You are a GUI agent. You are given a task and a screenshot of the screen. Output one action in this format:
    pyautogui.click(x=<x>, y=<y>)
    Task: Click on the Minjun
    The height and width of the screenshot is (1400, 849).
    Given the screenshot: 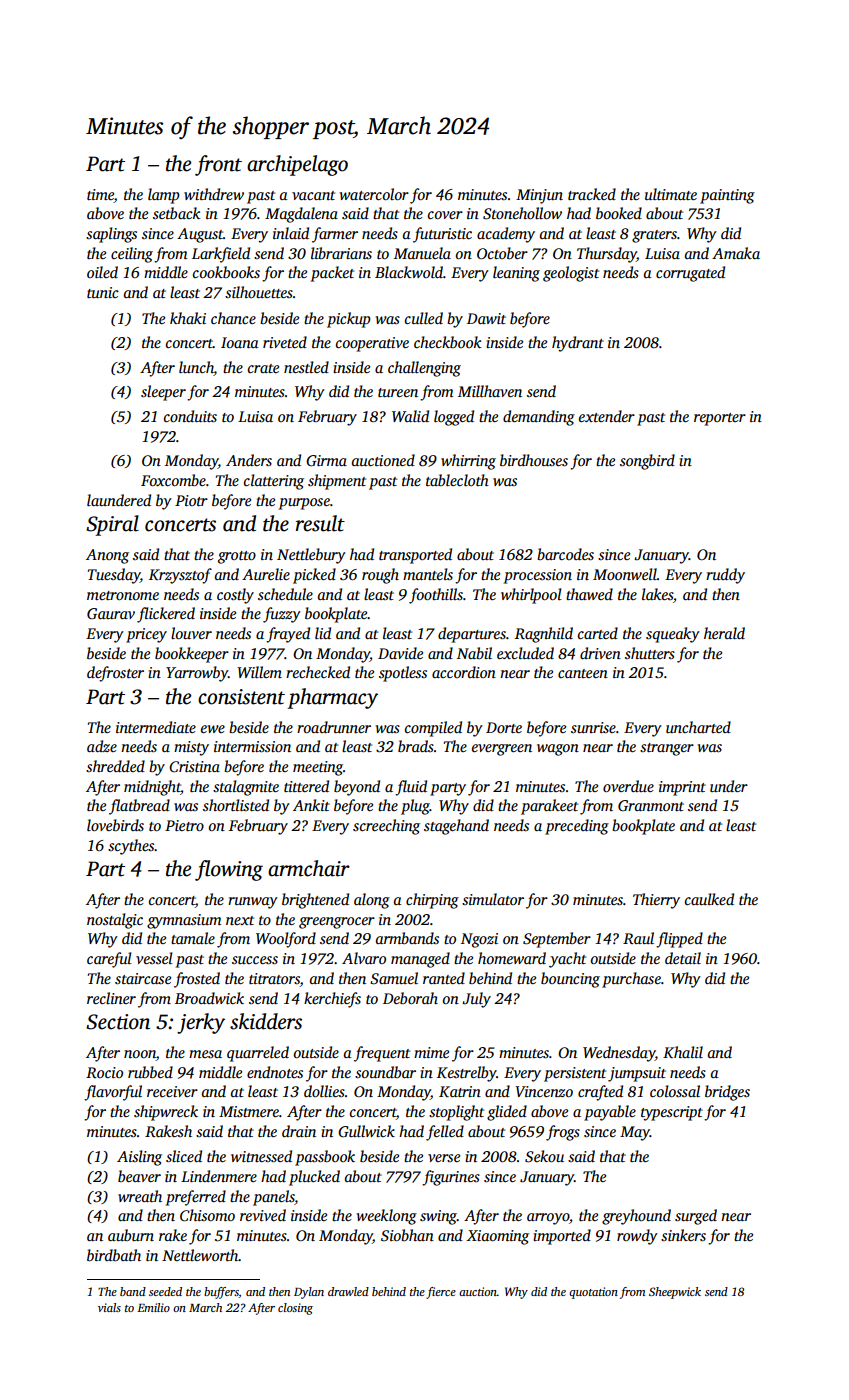 What is the action you would take?
    pyautogui.click(x=539, y=196)
